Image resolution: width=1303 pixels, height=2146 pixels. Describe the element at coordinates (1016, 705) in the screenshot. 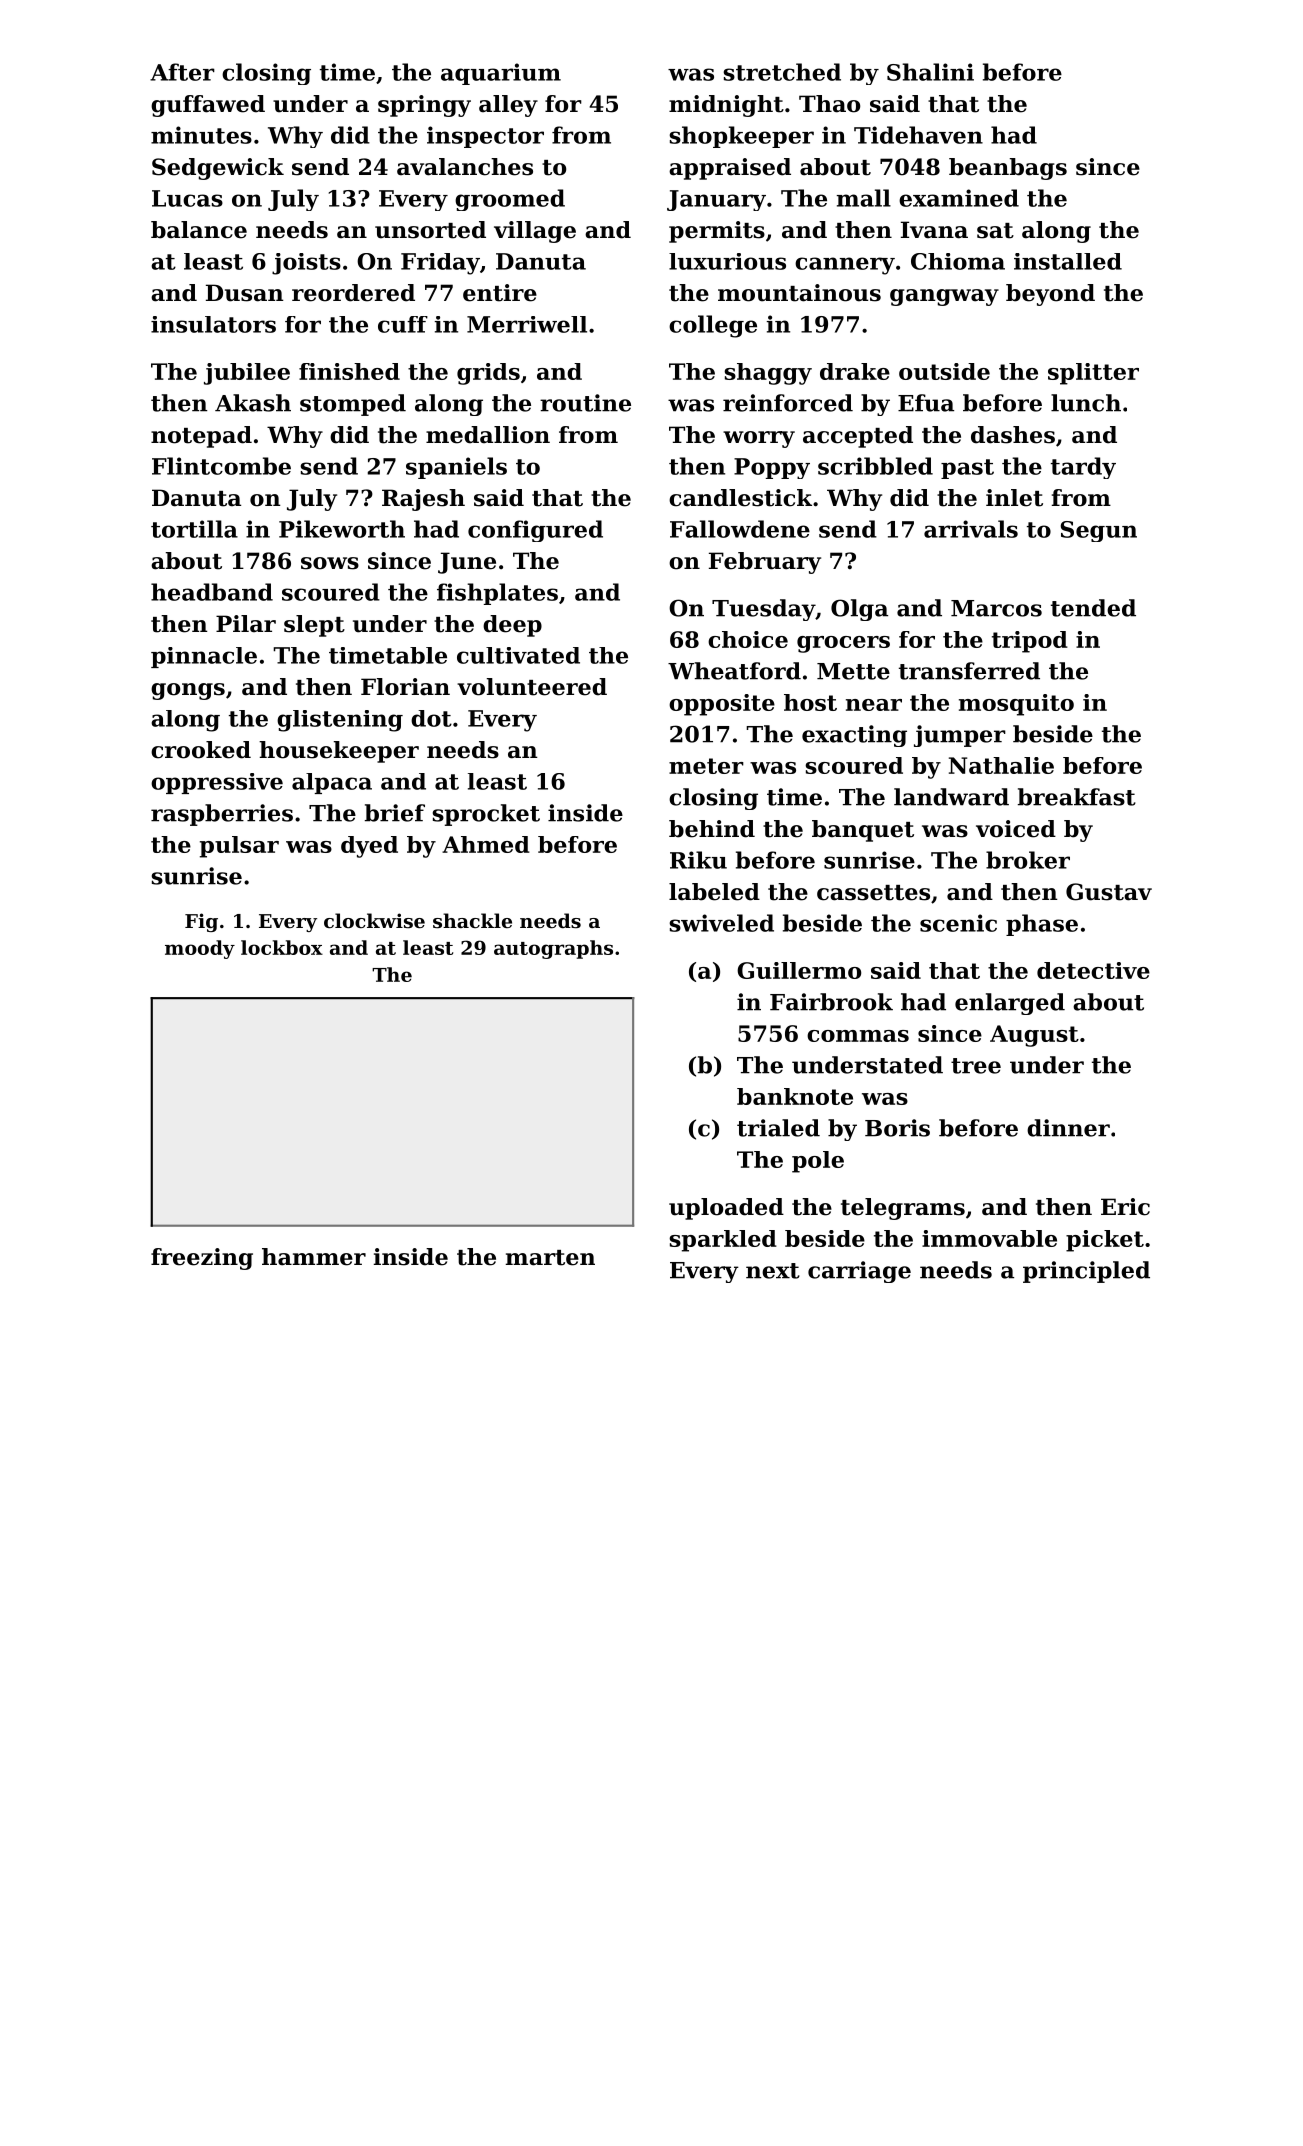

I see `mosquito` at that location.
